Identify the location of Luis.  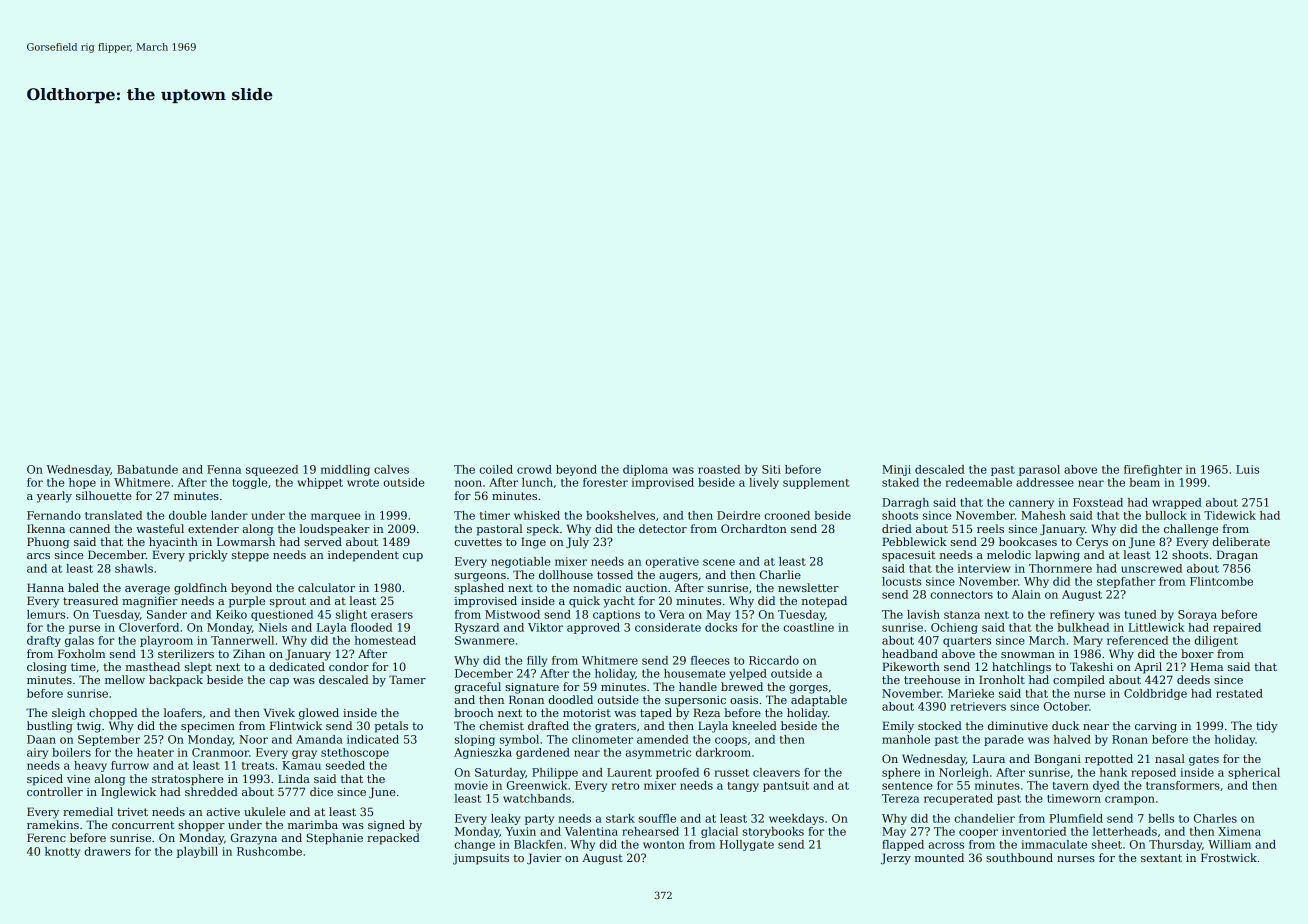
(1247, 469).
